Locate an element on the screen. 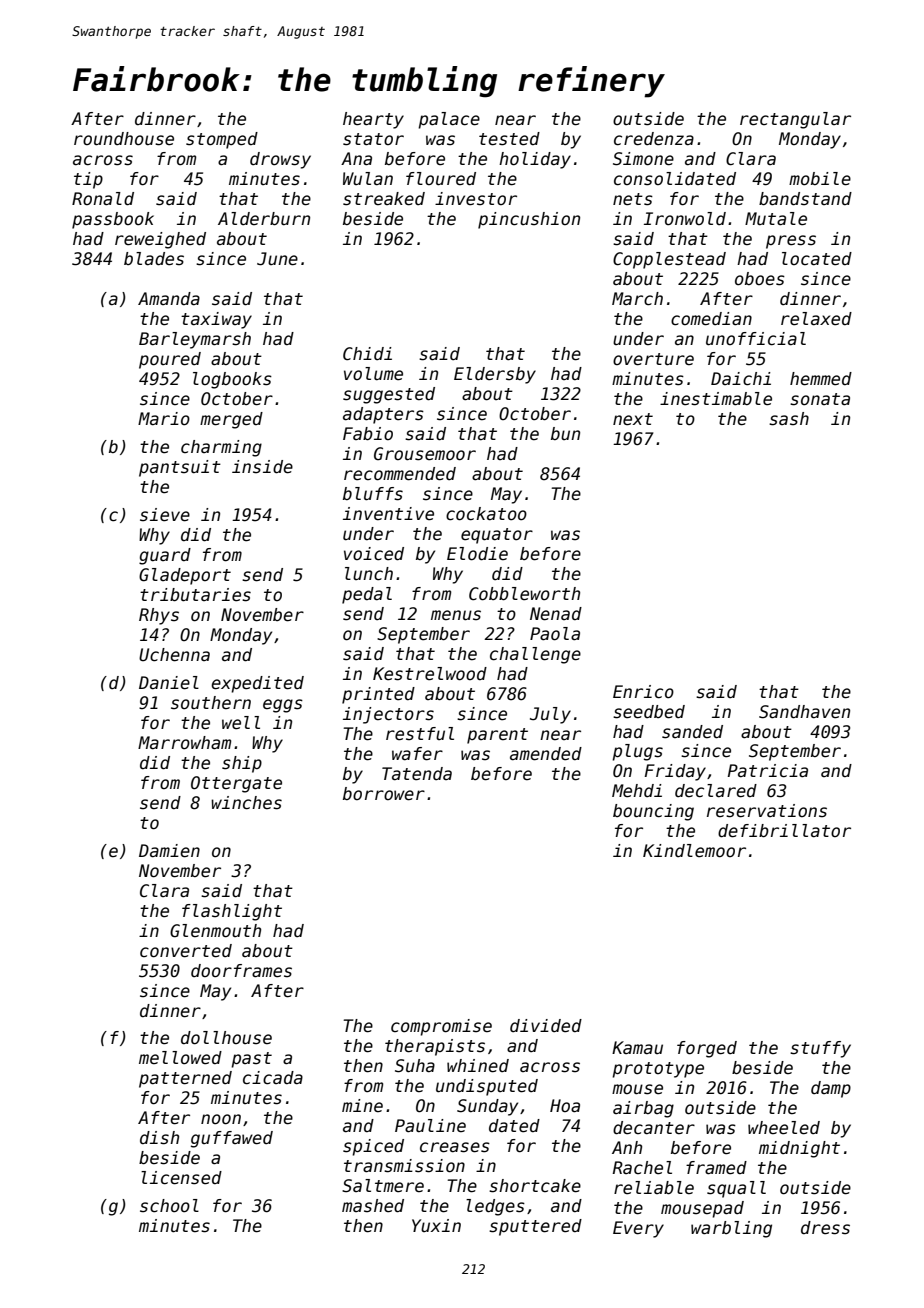 The height and width of the screenshot is (1308, 924). Ottergate is located at coordinates (236, 784).
